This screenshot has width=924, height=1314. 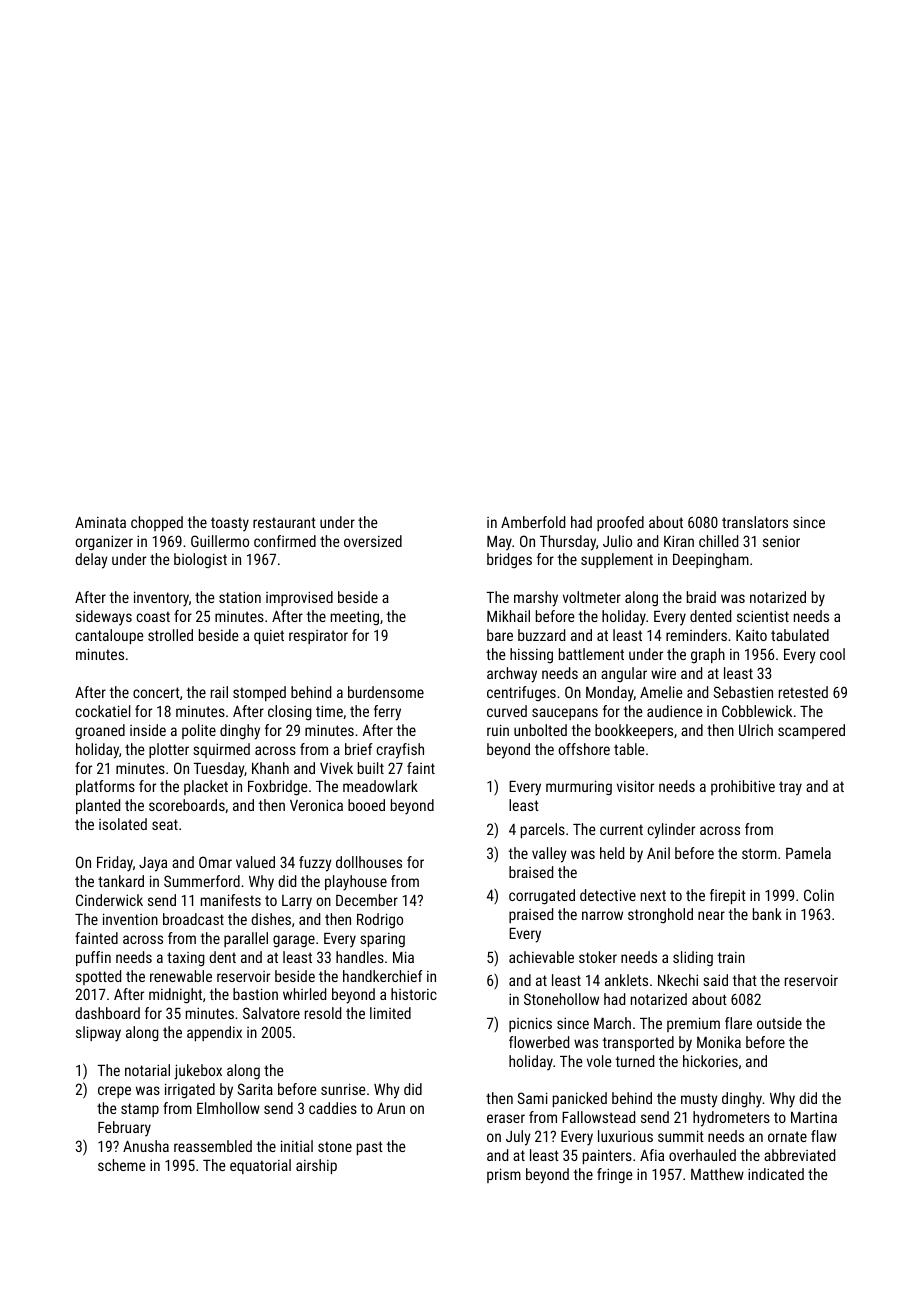 What do you see at coordinates (124, 1129) in the screenshot?
I see `February` at bounding box center [124, 1129].
